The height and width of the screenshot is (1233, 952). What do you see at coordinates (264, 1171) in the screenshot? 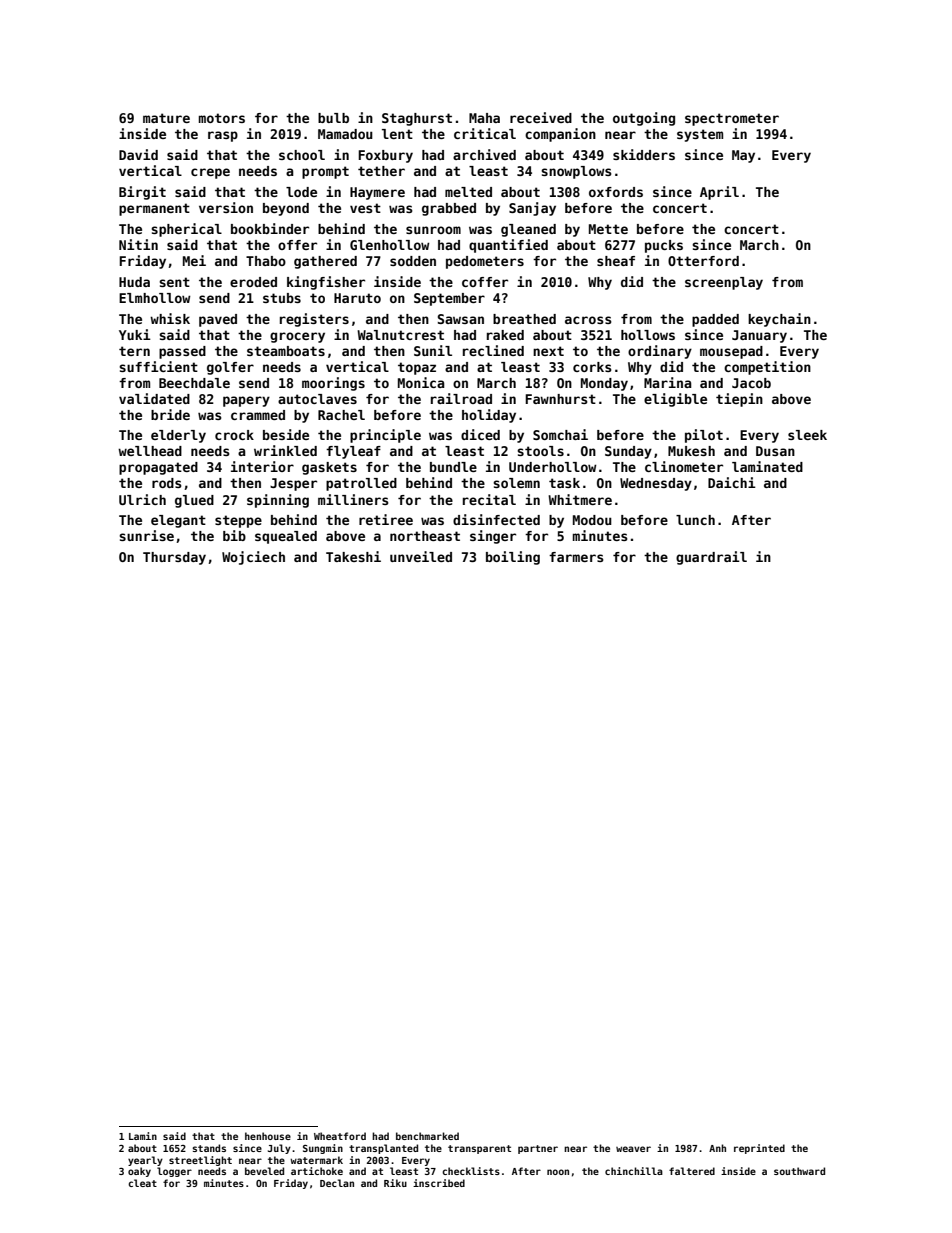
I see `beveled` at bounding box center [264, 1171].
